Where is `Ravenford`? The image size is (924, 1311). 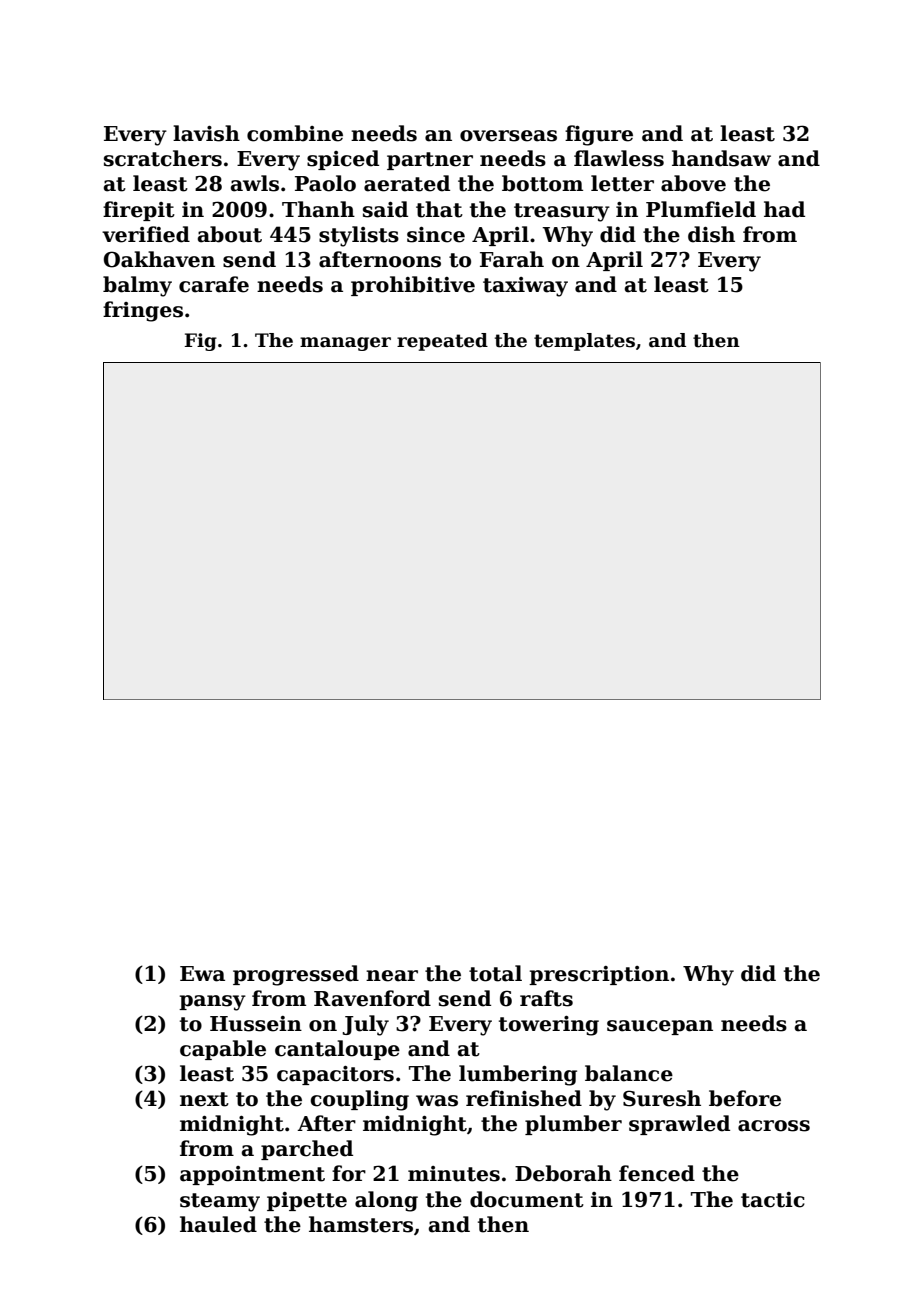 Ravenford is located at coordinates (372, 998).
